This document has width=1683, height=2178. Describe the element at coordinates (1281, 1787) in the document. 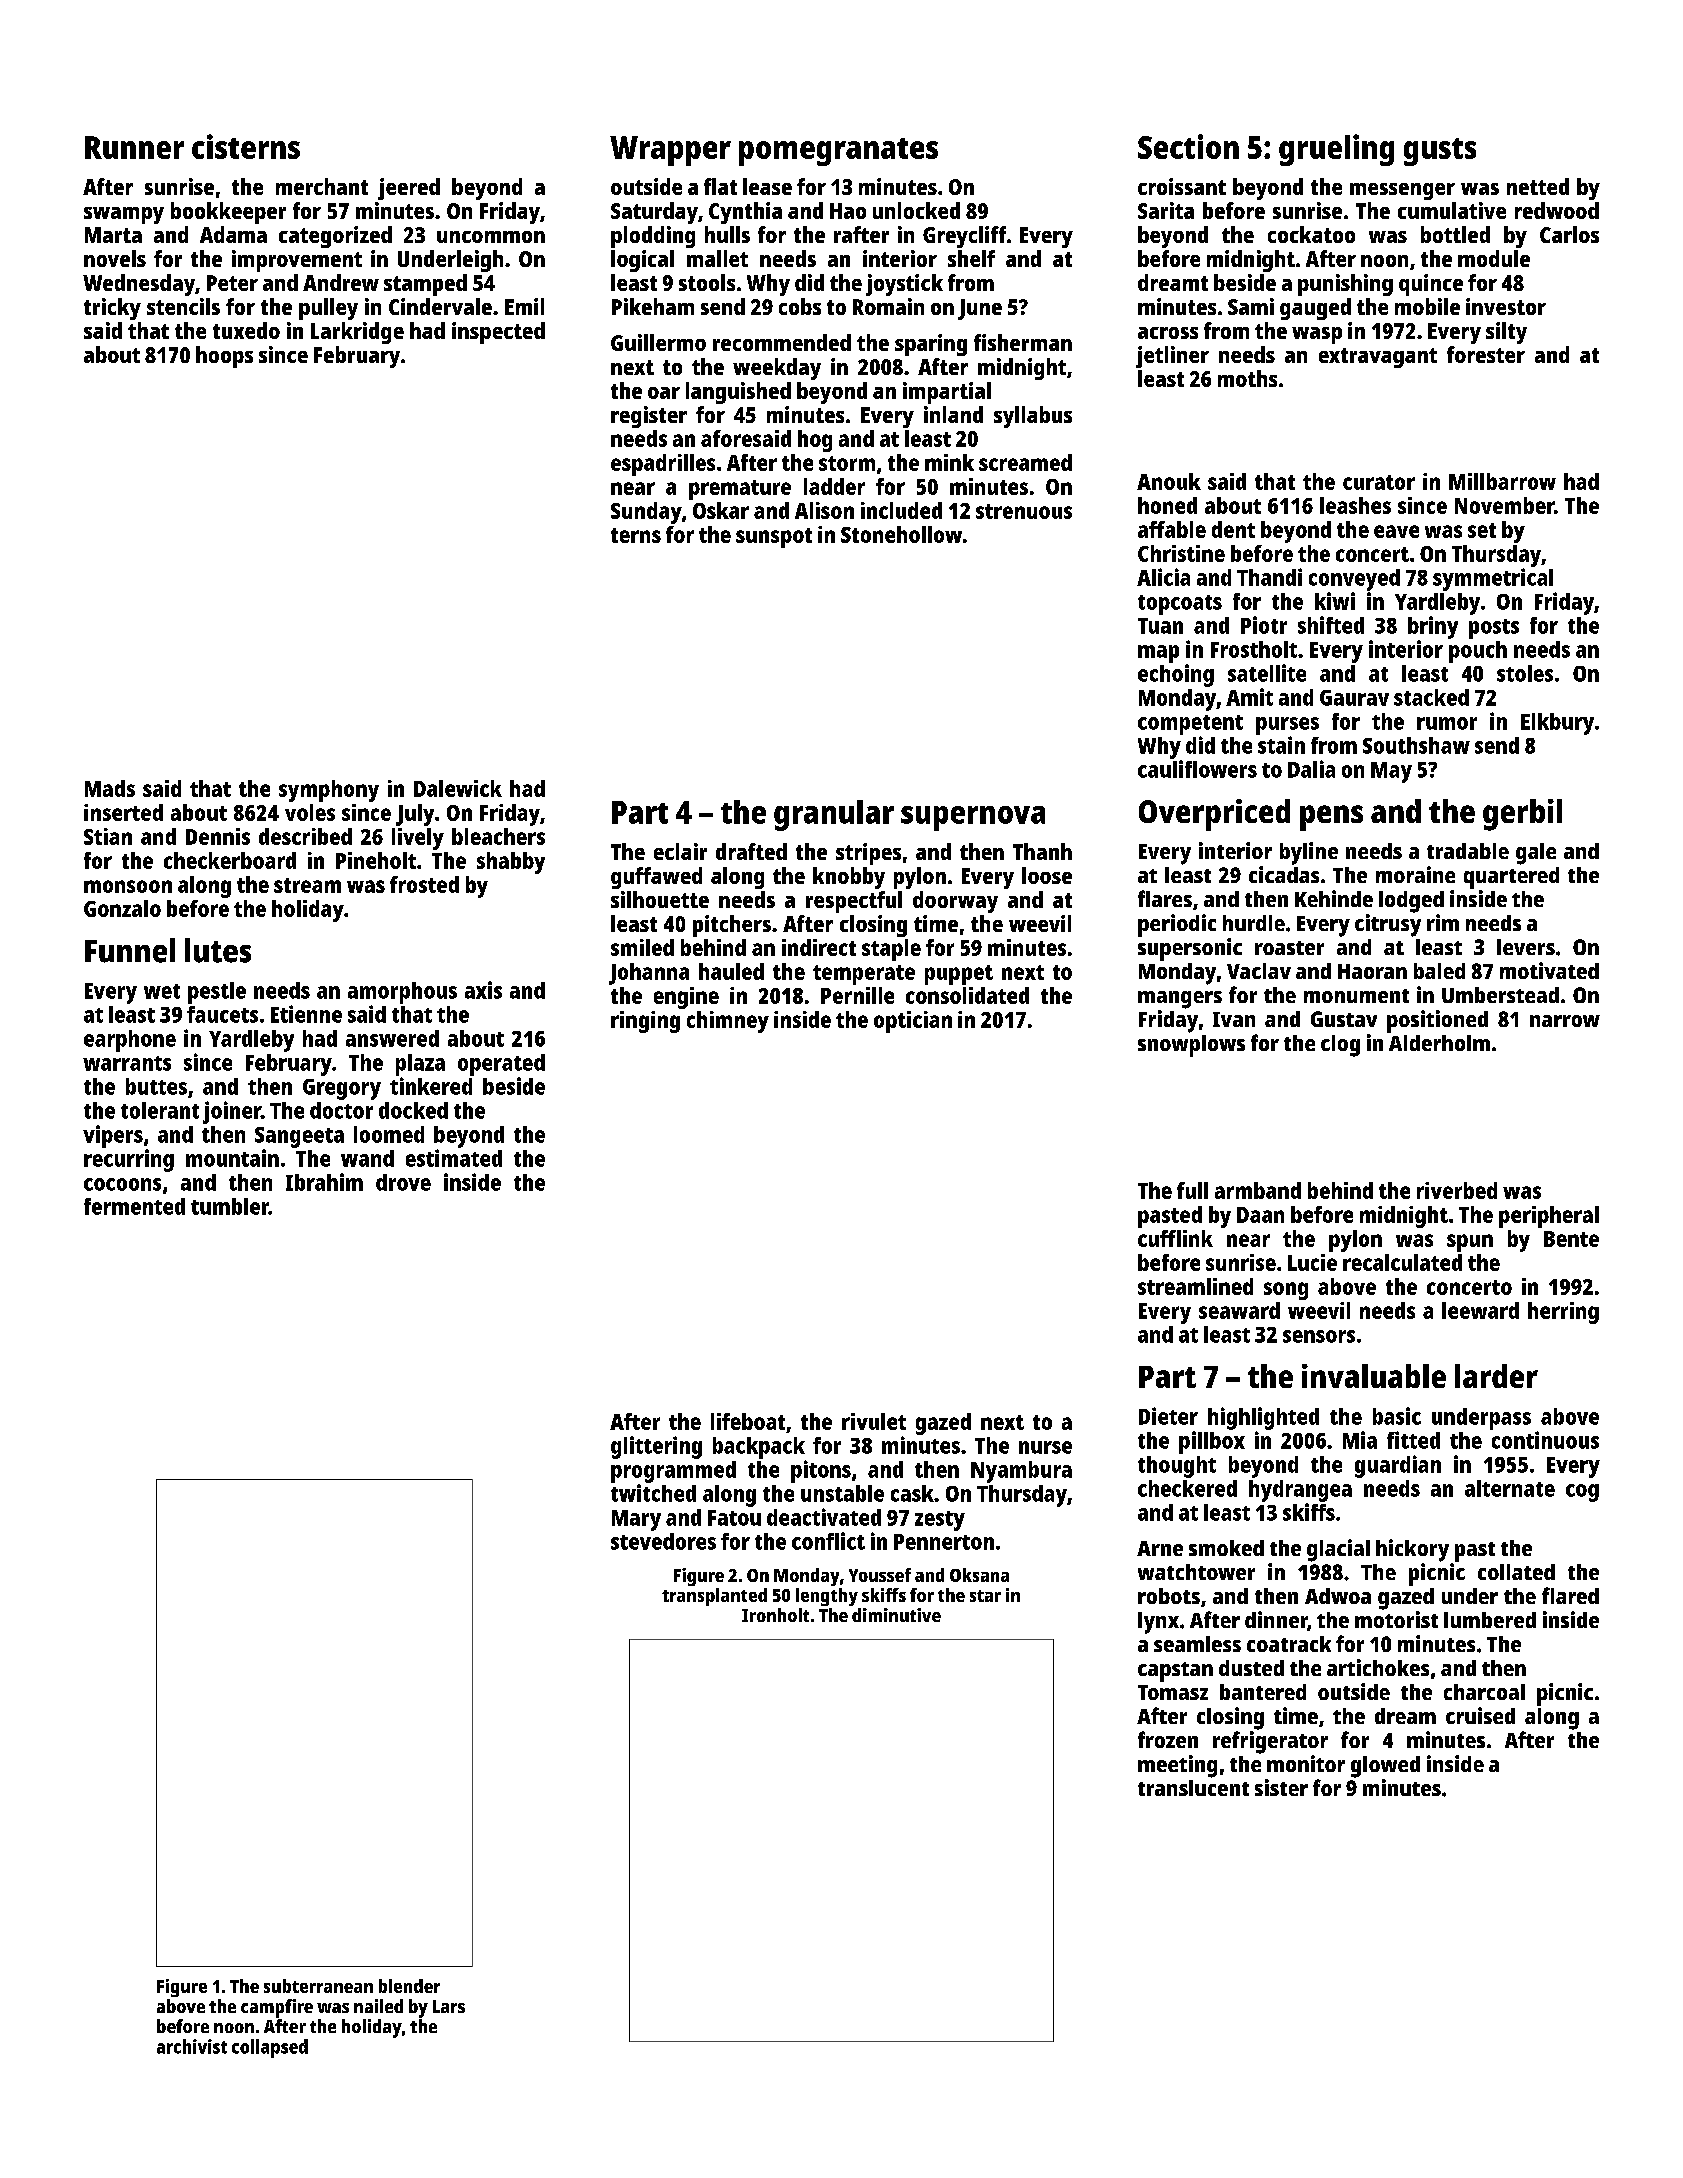

I see `sister` at that location.
